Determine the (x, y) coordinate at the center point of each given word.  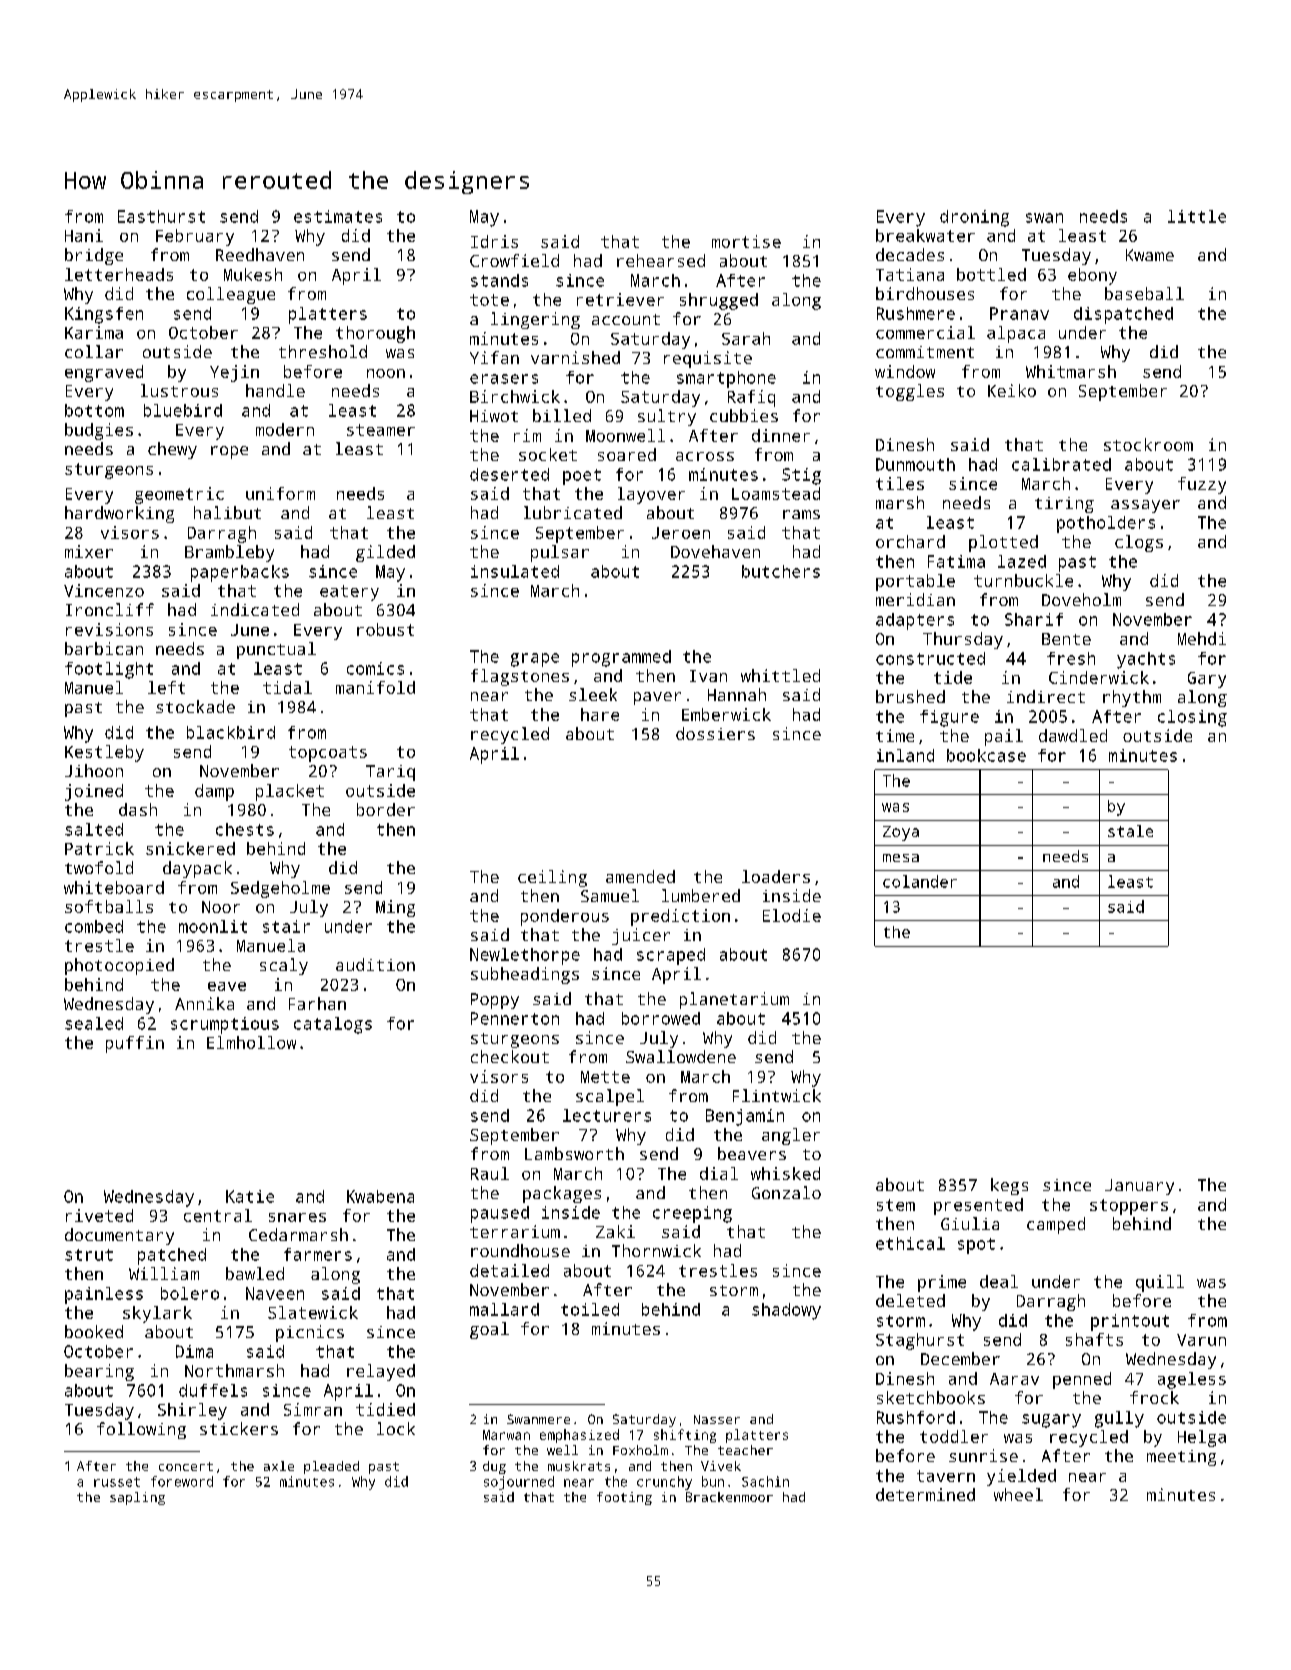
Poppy (495, 1001)
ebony (1092, 276)
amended (640, 876)
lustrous (179, 390)
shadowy (786, 1311)
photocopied (119, 966)
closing (1192, 718)
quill (1160, 1283)
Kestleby (104, 753)
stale (1130, 831)
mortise (746, 241)
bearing (99, 1372)
